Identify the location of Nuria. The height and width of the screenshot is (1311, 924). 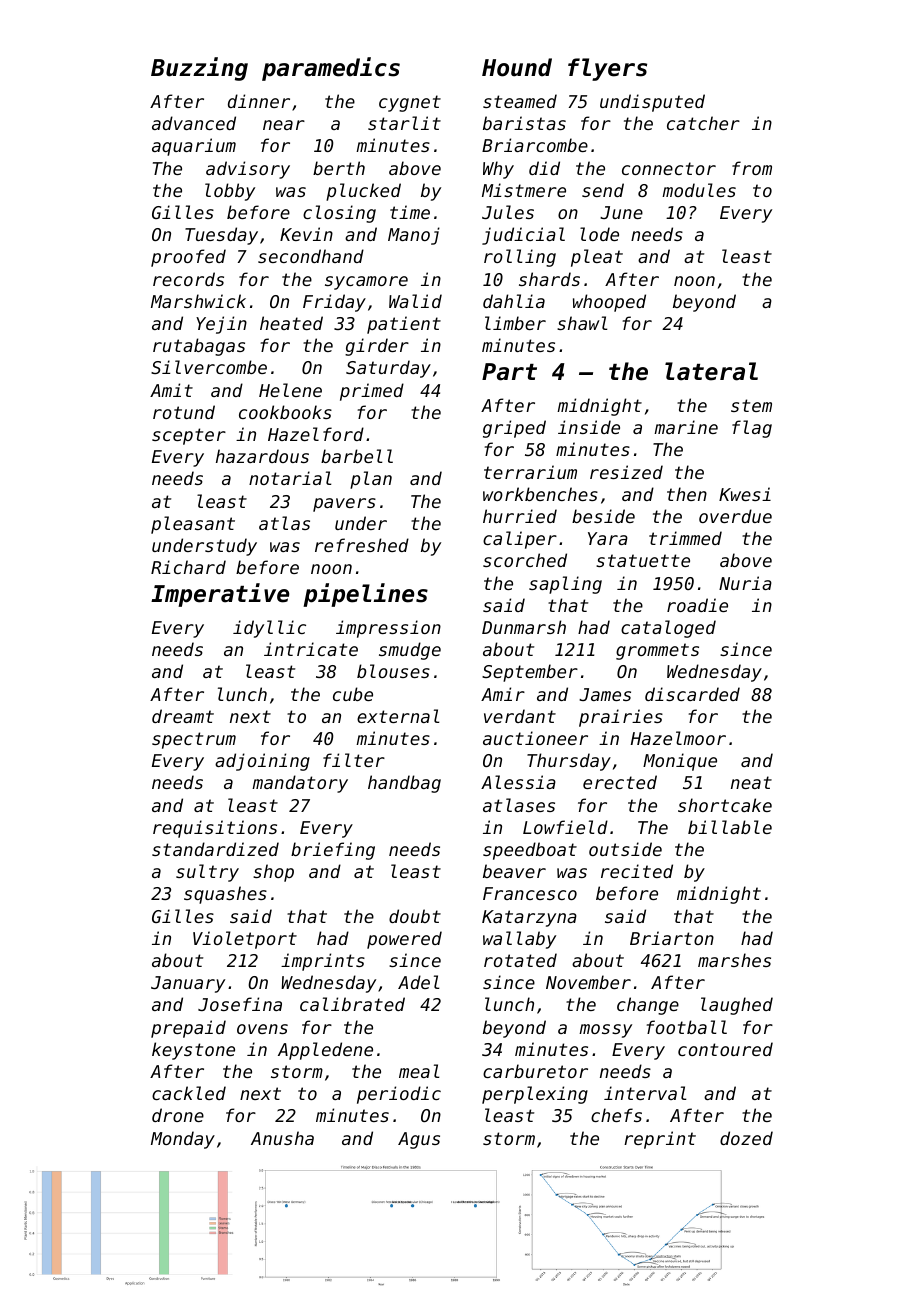
(745, 583).
